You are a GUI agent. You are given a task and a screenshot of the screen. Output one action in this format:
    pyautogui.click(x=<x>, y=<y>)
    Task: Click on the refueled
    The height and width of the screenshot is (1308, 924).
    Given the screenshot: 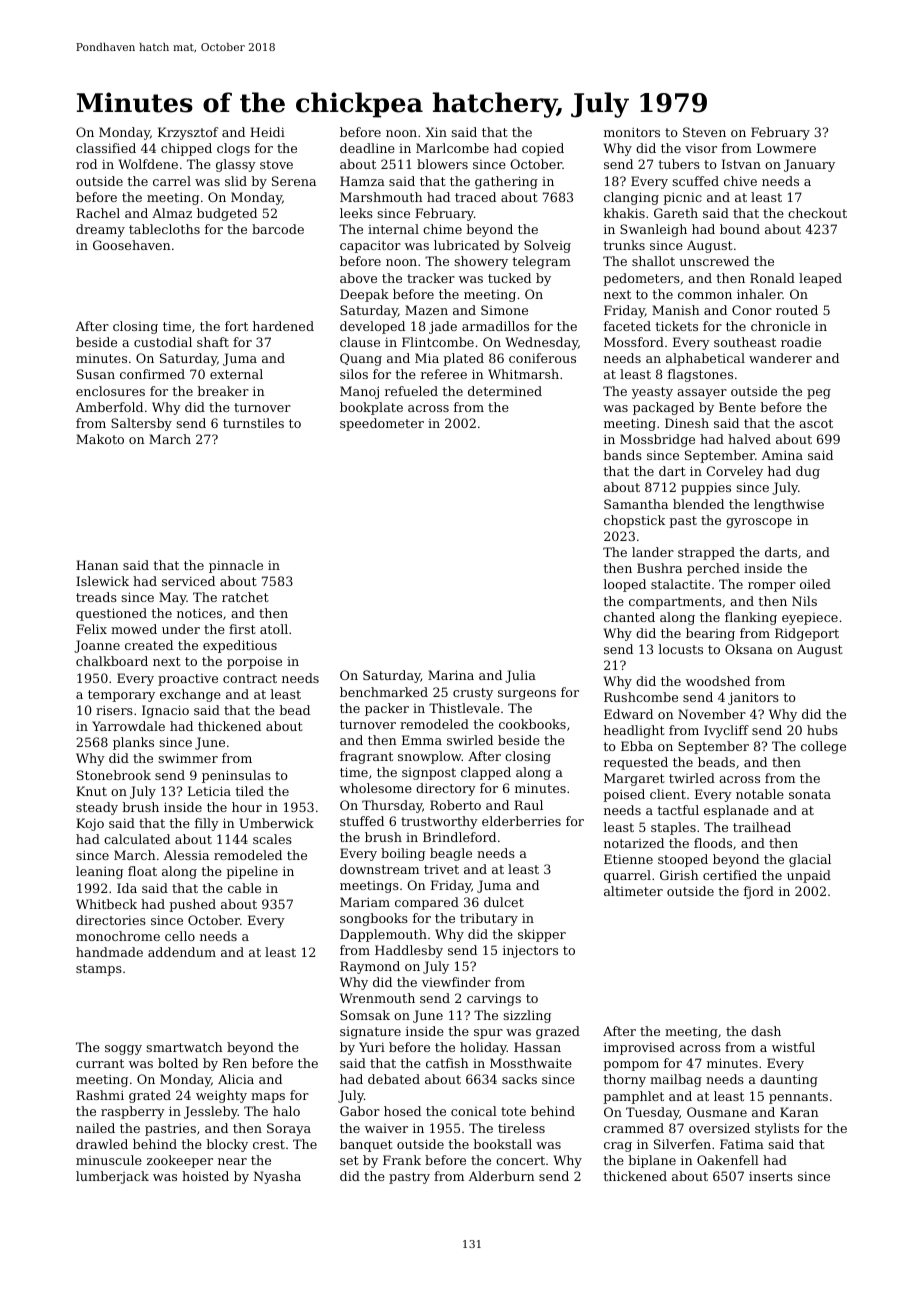 What is the action you would take?
    pyautogui.click(x=411, y=391)
